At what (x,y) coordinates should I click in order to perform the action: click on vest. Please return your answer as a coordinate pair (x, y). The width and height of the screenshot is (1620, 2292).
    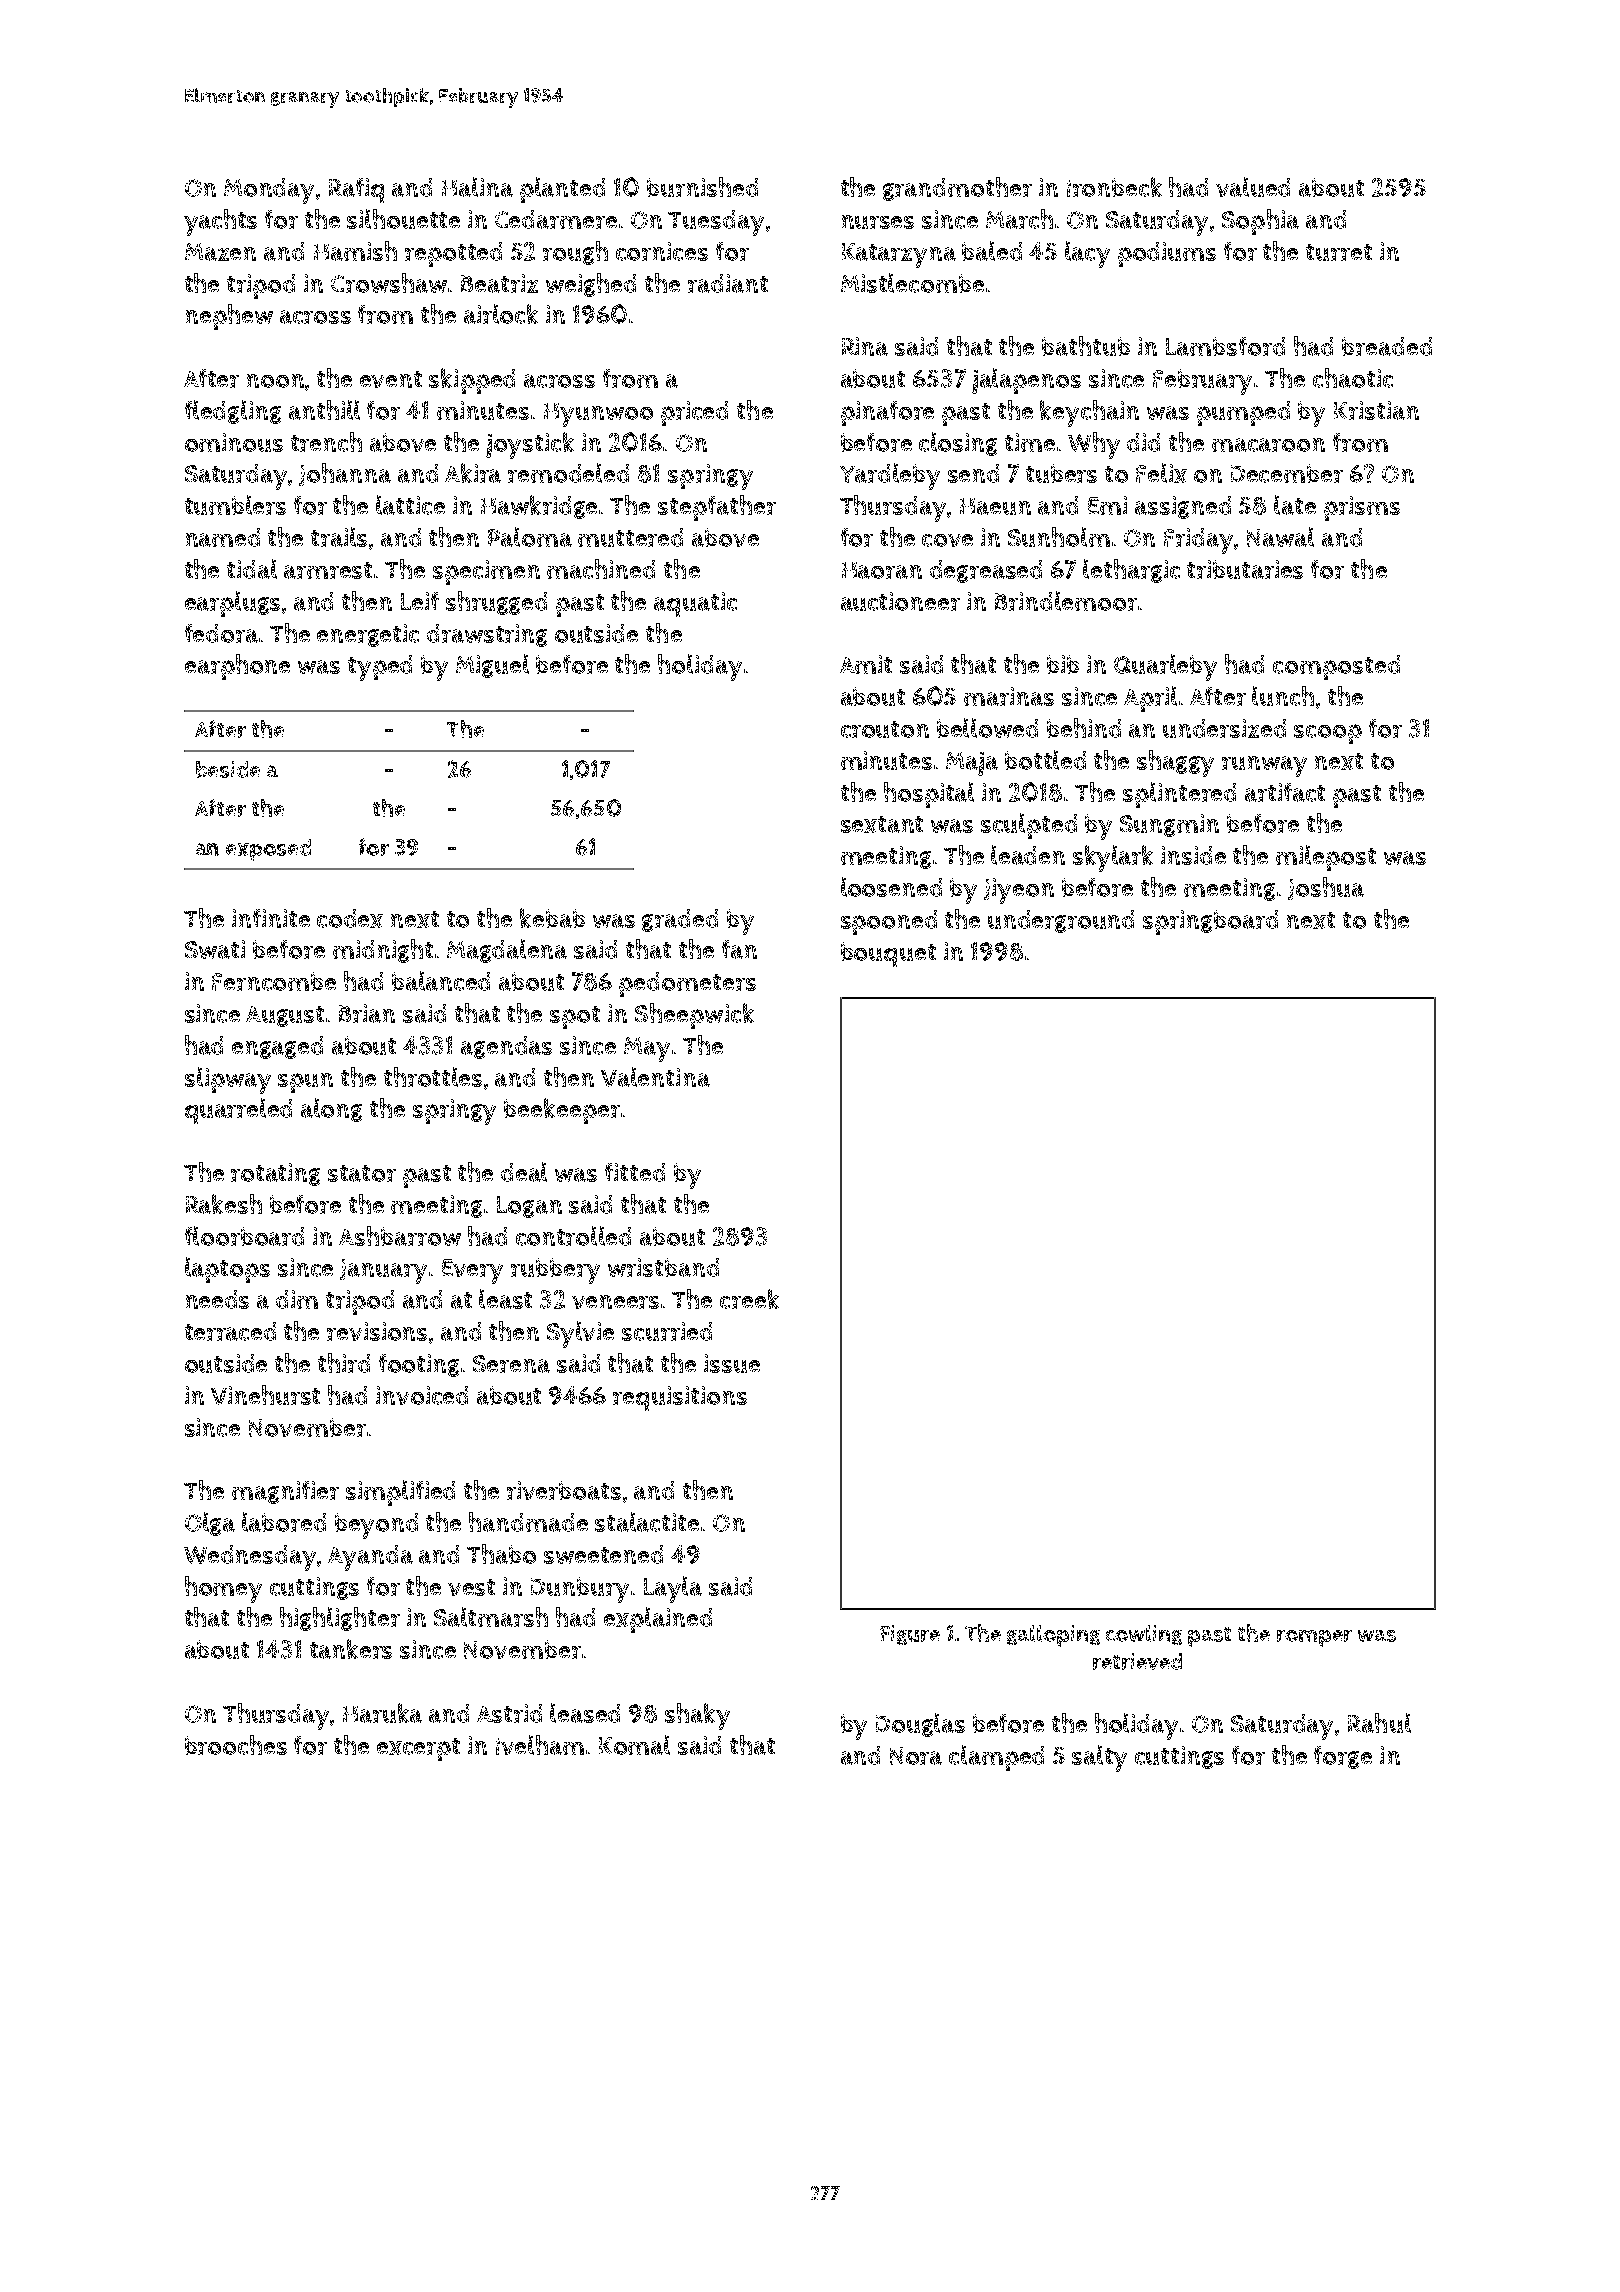
    Looking at the image, I should click on (471, 1587).
